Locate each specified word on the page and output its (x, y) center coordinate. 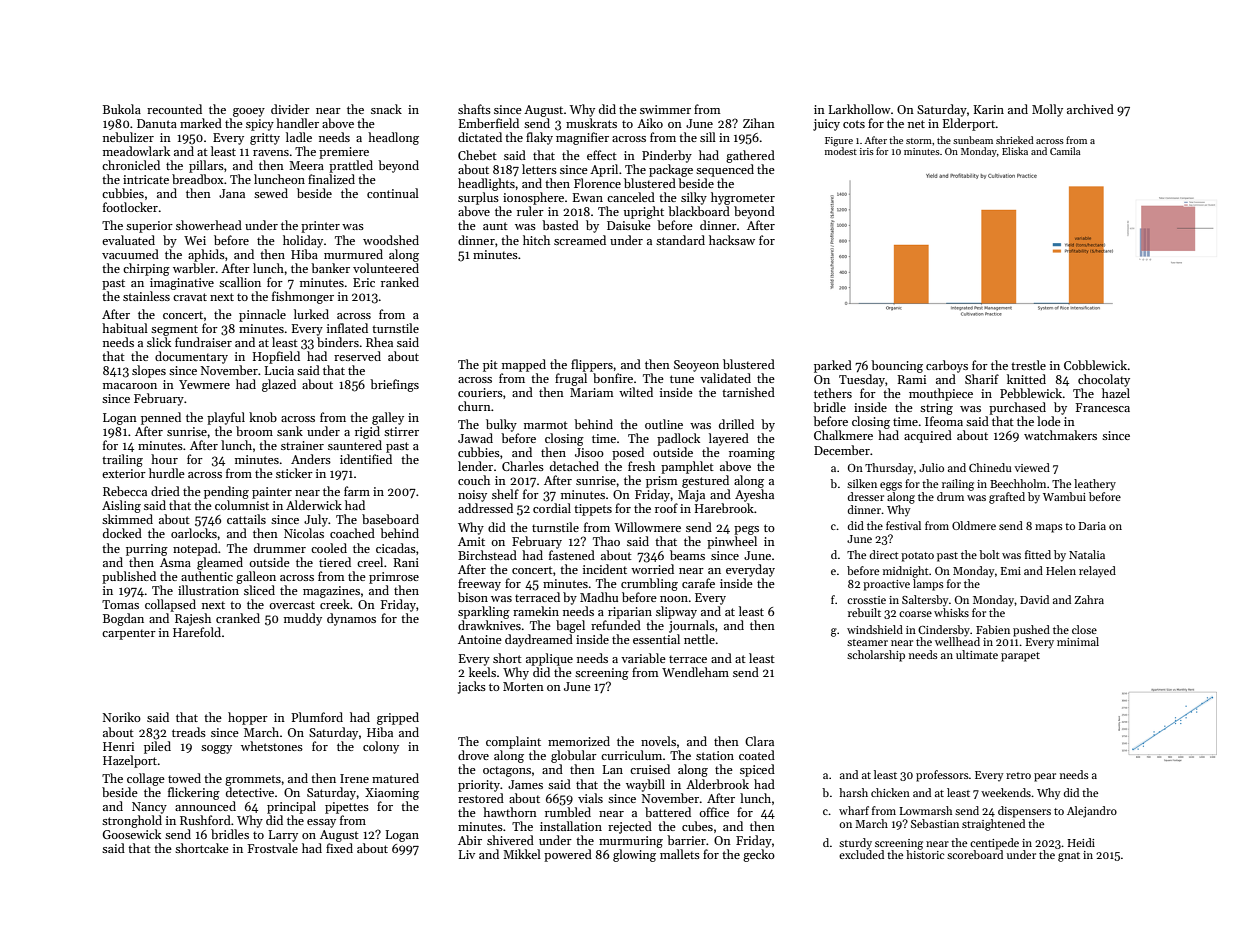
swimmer (665, 109)
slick (159, 342)
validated (725, 378)
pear (1045, 777)
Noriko (122, 717)
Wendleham (695, 672)
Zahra (1089, 599)
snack (386, 109)
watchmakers (1060, 435)
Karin (989, 109)
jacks (472, 687)
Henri (118, 746)
